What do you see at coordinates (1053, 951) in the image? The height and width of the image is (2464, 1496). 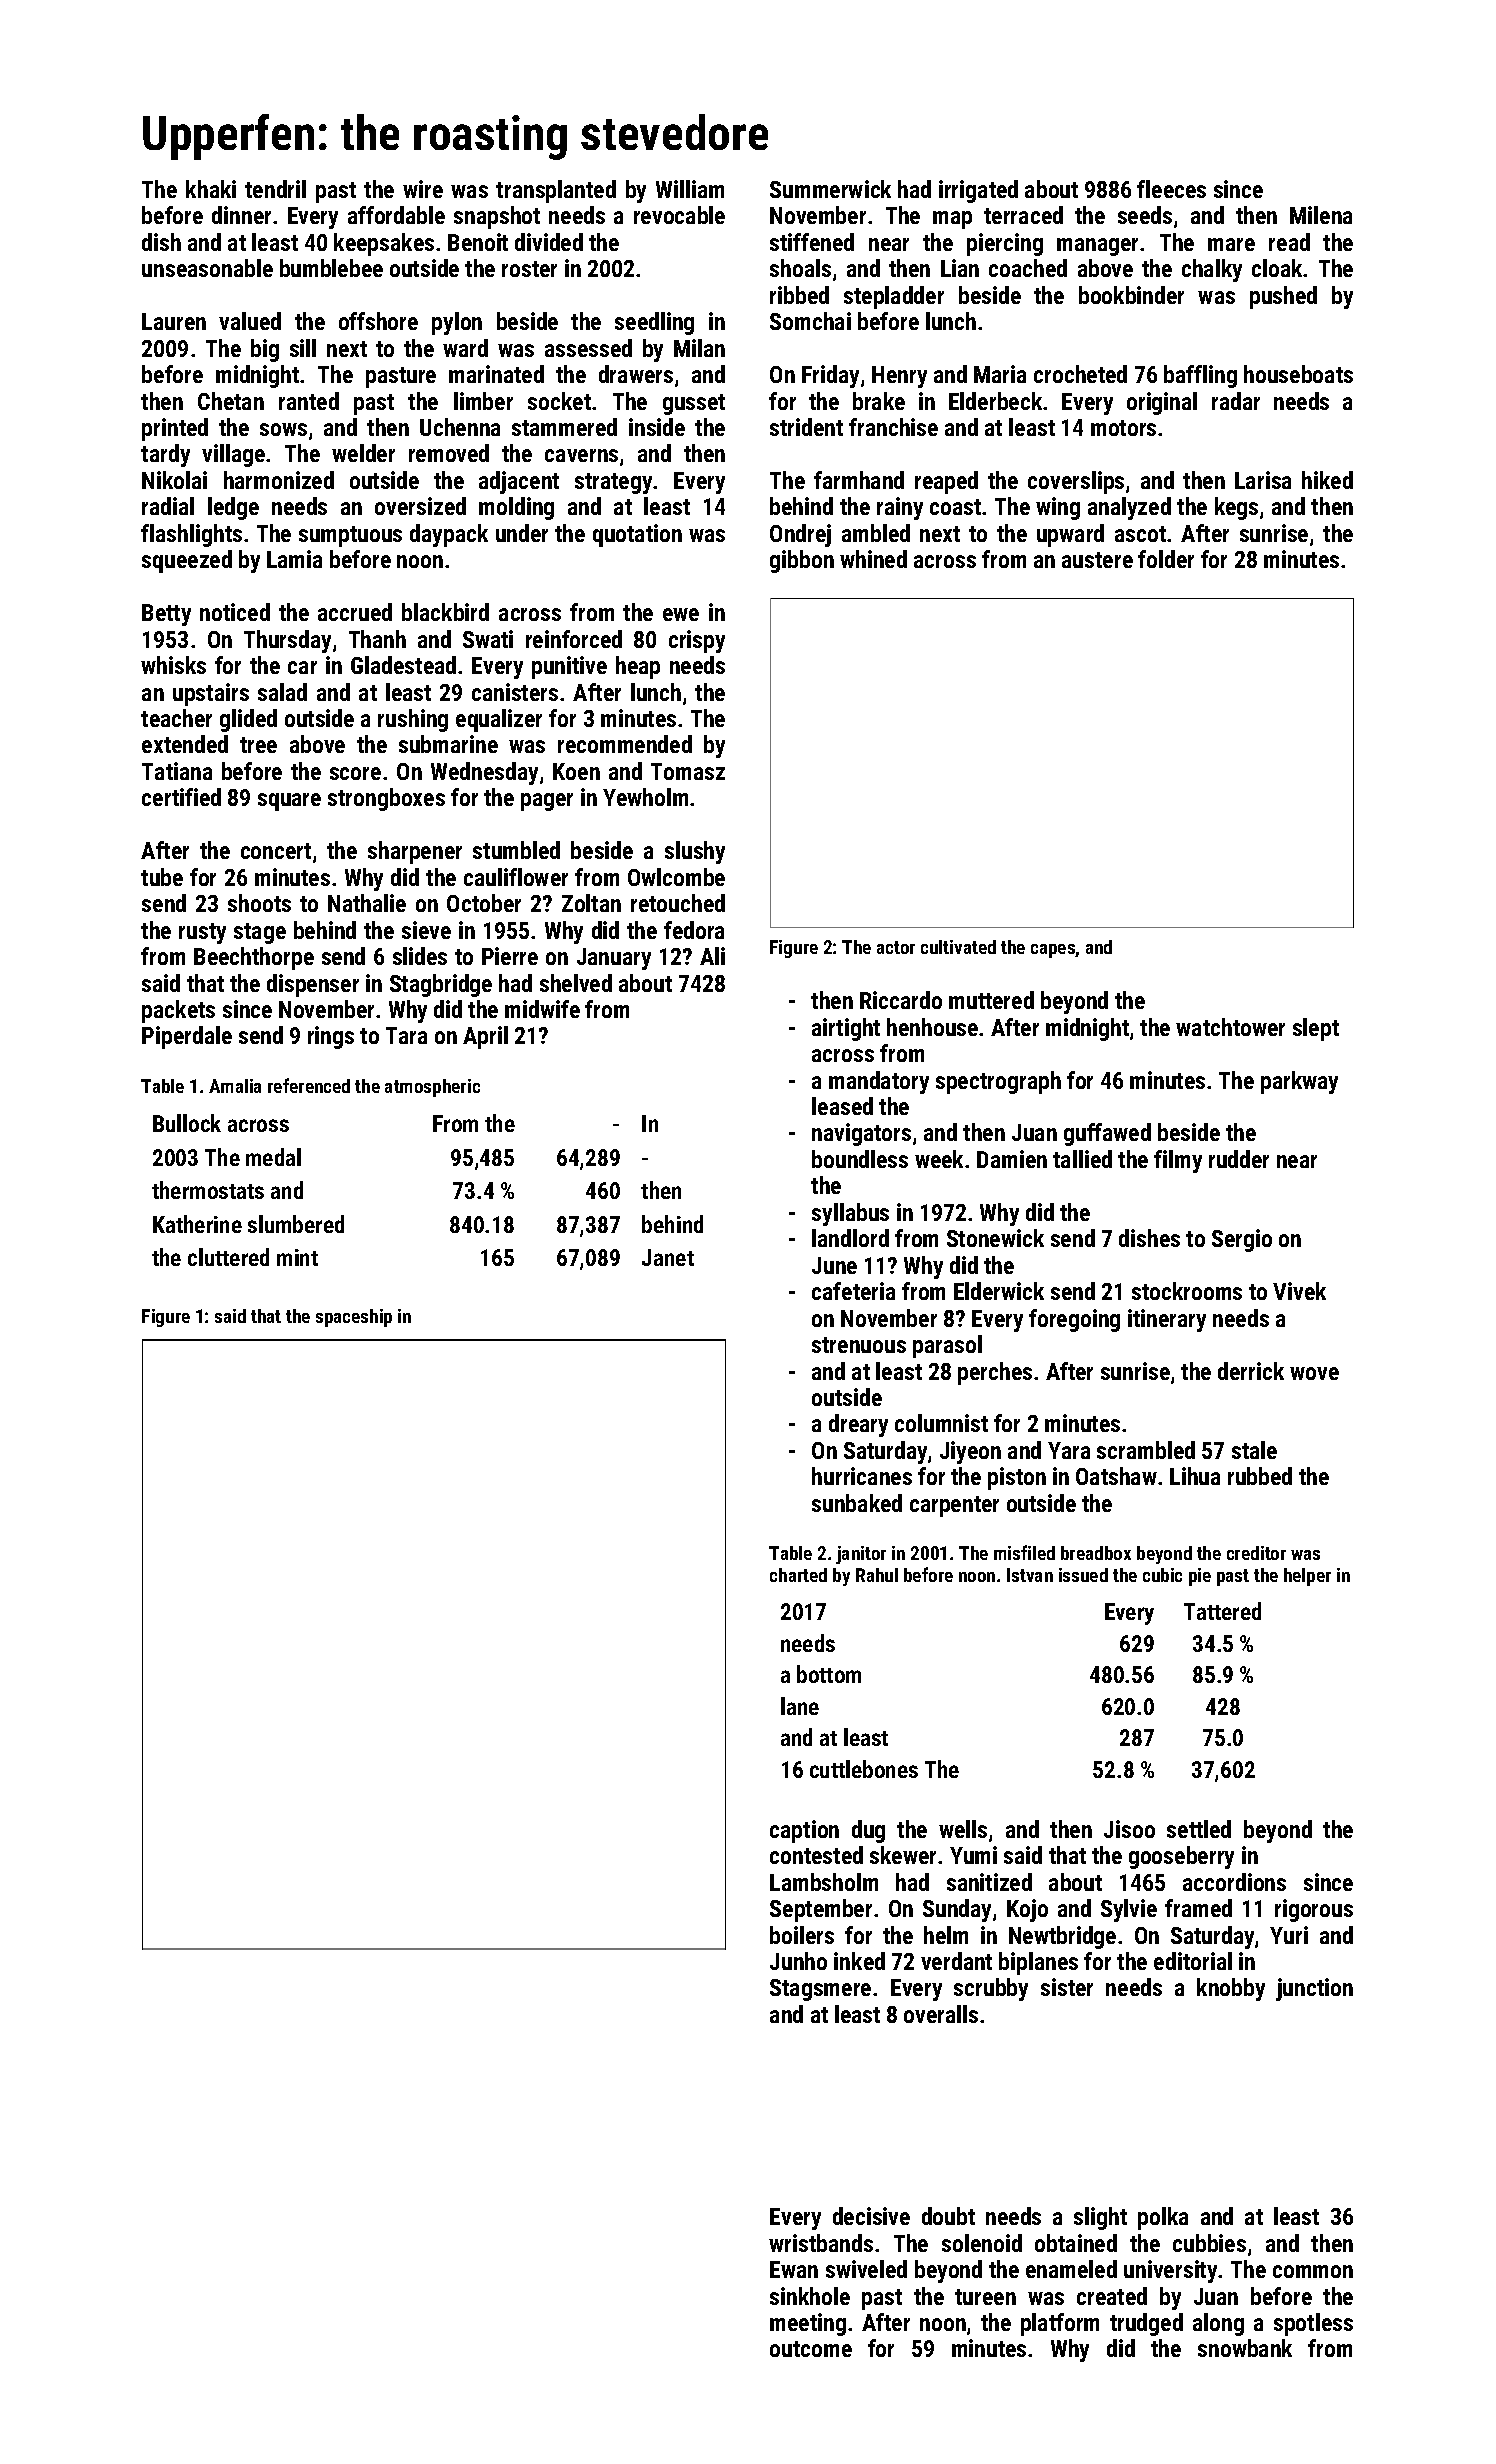 I see `capes` at bounding box center [1053, 951].
